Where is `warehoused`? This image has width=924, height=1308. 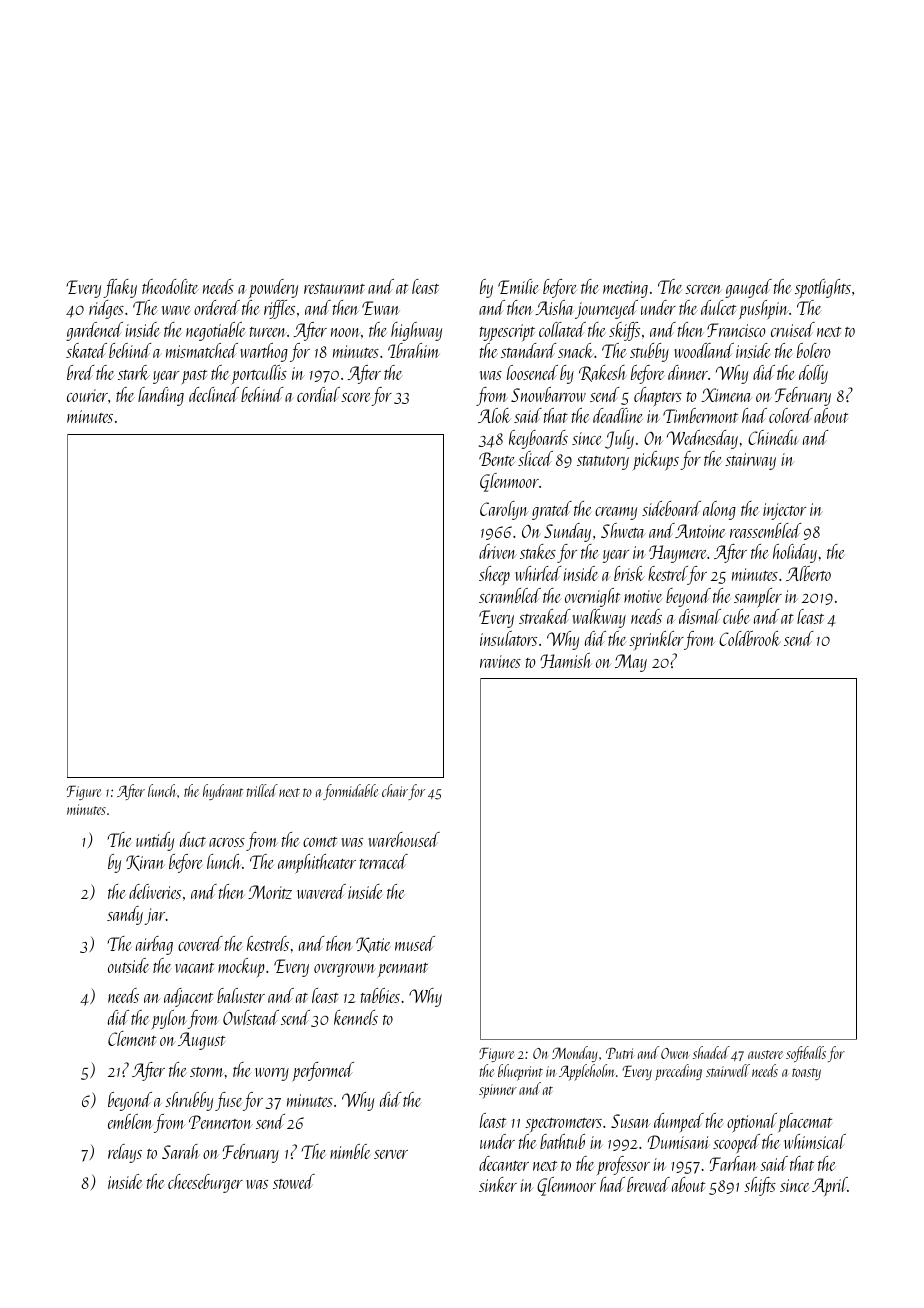 warehoused is located at coordinates (404, 839).
